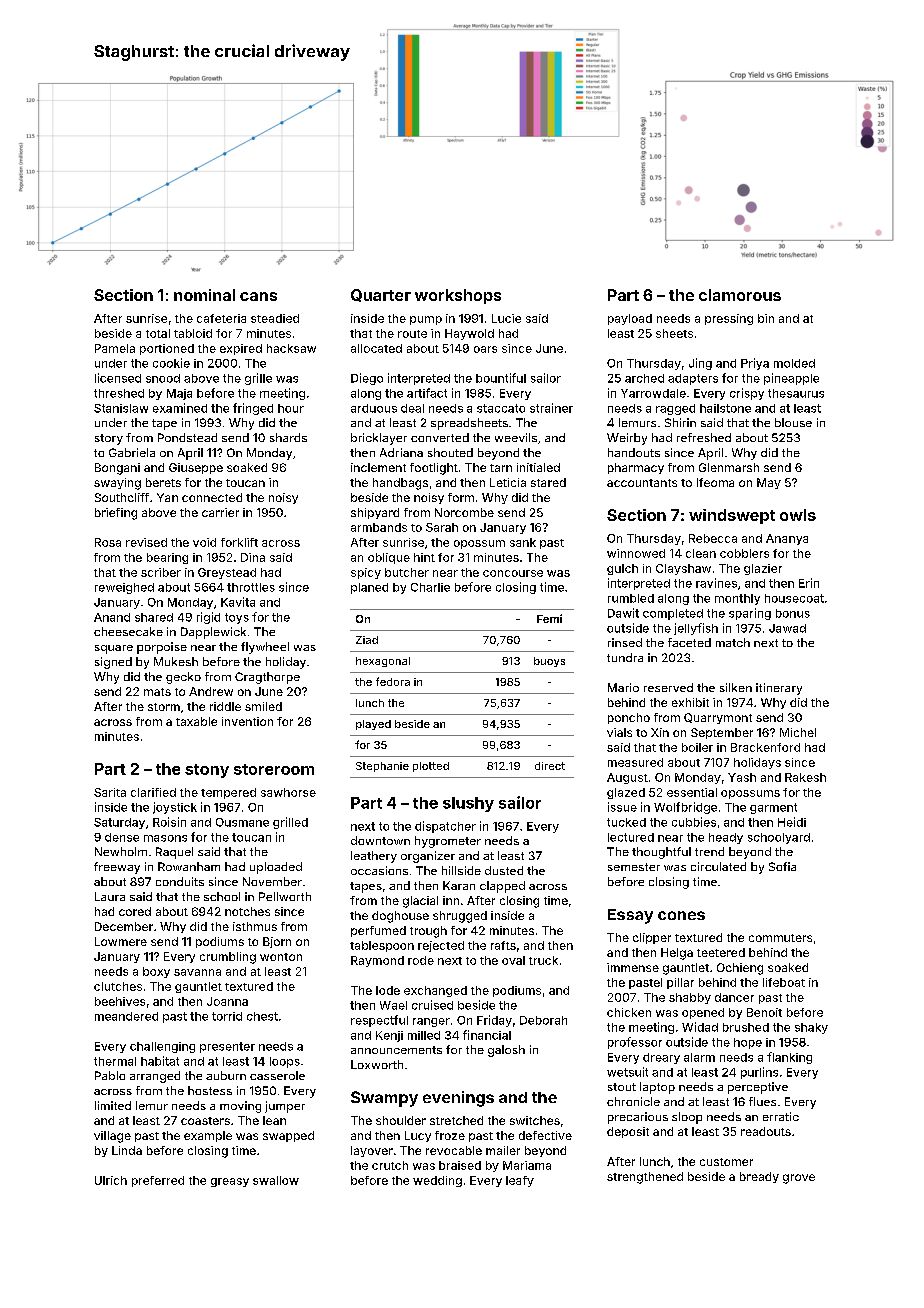 The height and width of the document is (1308, 924). I want to click on workshops, so click(458, 296).
